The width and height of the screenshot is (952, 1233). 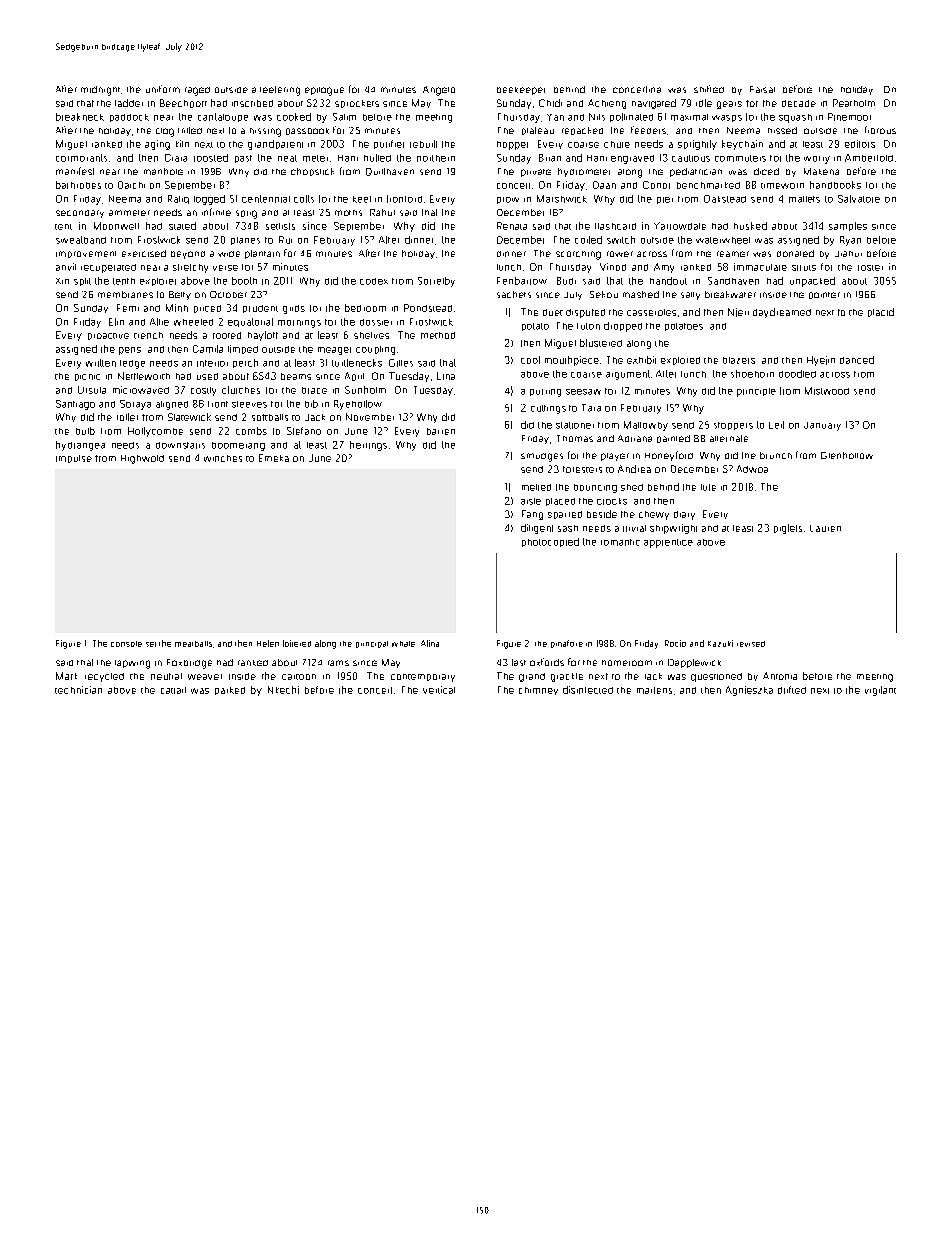 What do you see at coordinates (751, 644) in the screenshot?
I see `revised` at bounding box center [751, 644].
